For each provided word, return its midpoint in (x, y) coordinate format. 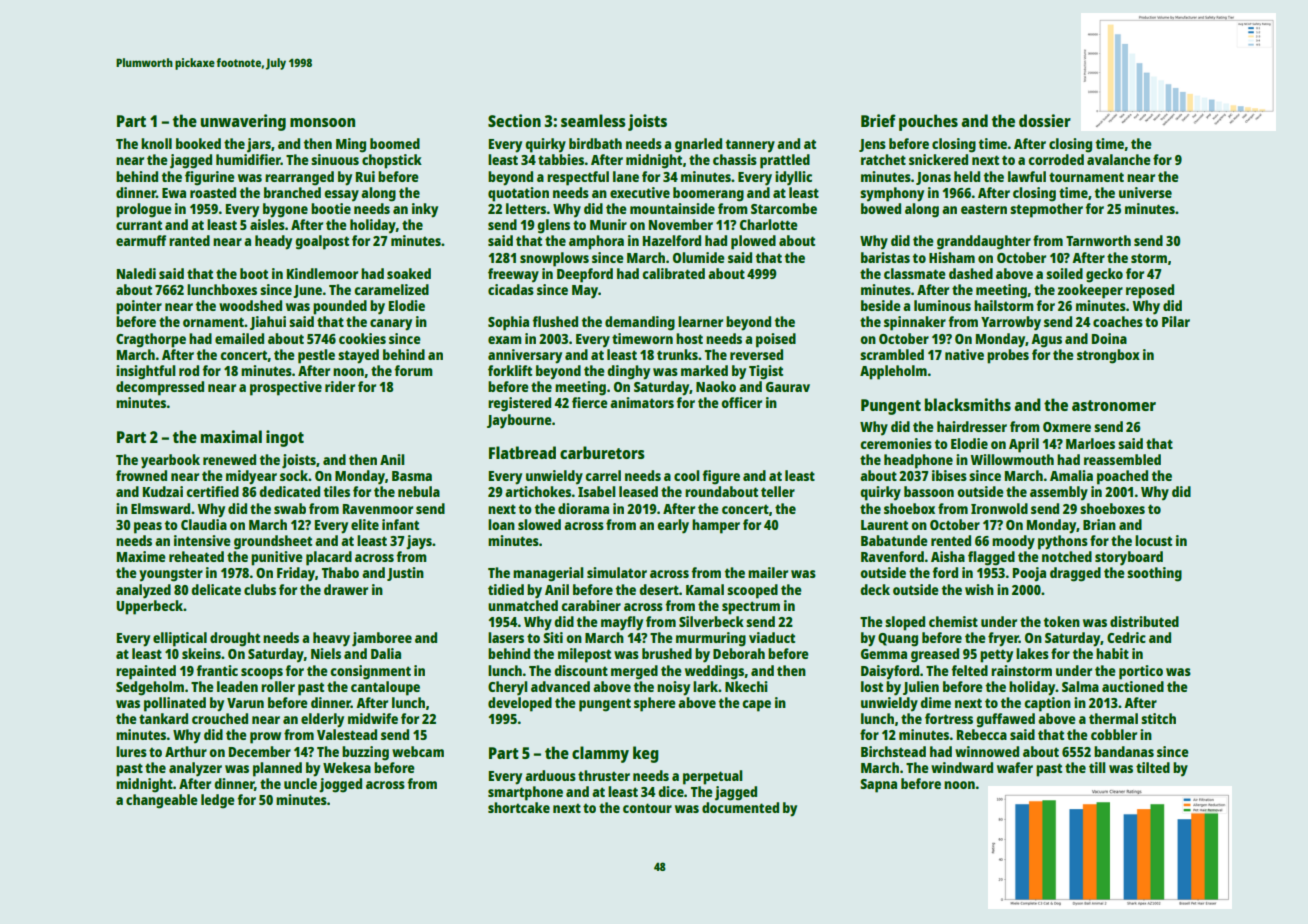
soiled (1064, 273)
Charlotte (769, 224)
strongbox (1108, 356)
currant (139, 225)
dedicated (289, 491)
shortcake (519, 807)
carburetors (602, 452)
